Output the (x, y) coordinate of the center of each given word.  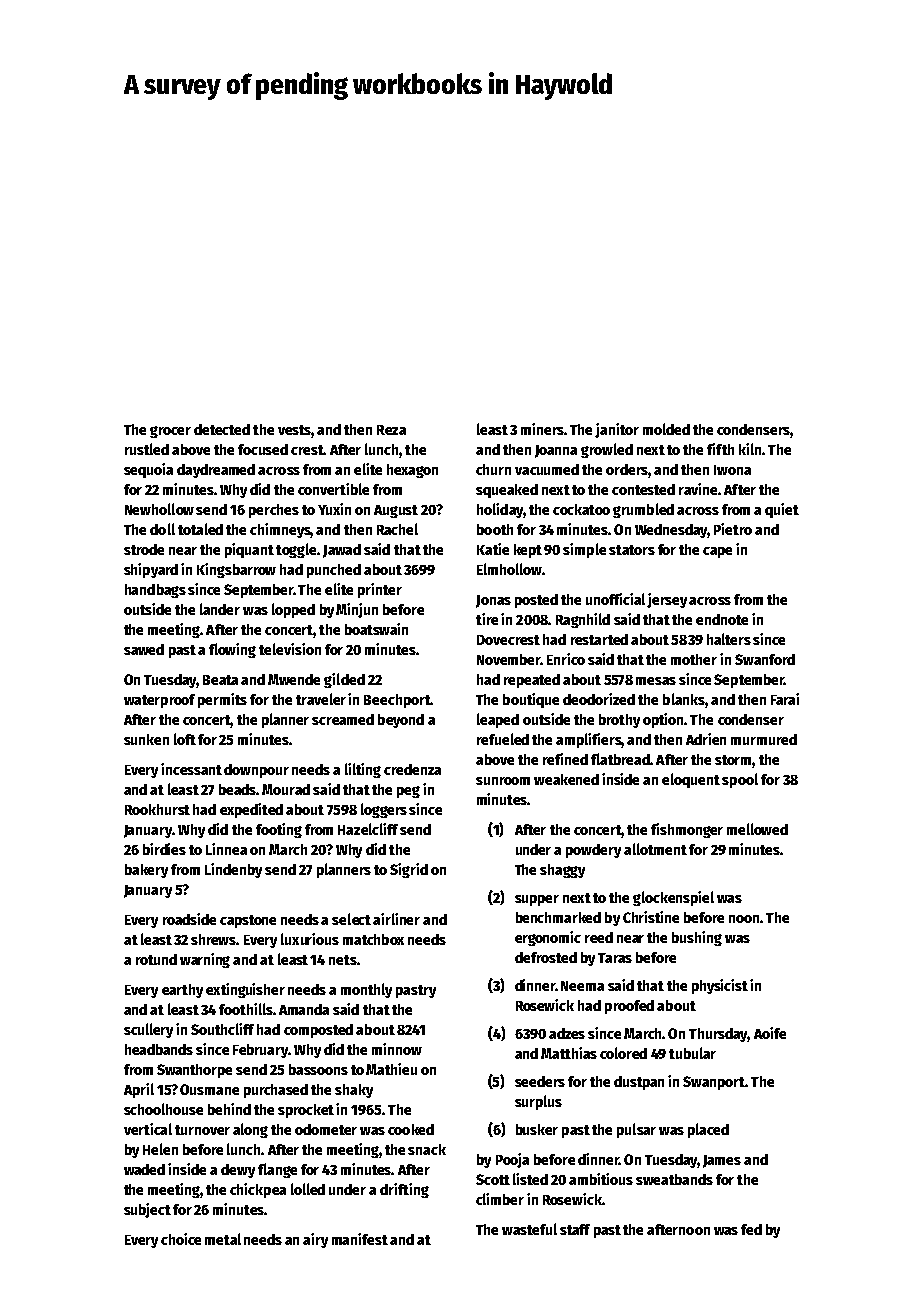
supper (537, 900)
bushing (697, 938)
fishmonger (687, 830)
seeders (540, 1081)
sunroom (503, 781)
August (396, 511)
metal (223, 1239)
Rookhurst (157, 809)
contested (643, 489)
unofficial (615, 599)
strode (144, 549)
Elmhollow (509, 569)
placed (708, 1130)
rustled (147, 449)
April (139, 1090)
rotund (156, 959)
